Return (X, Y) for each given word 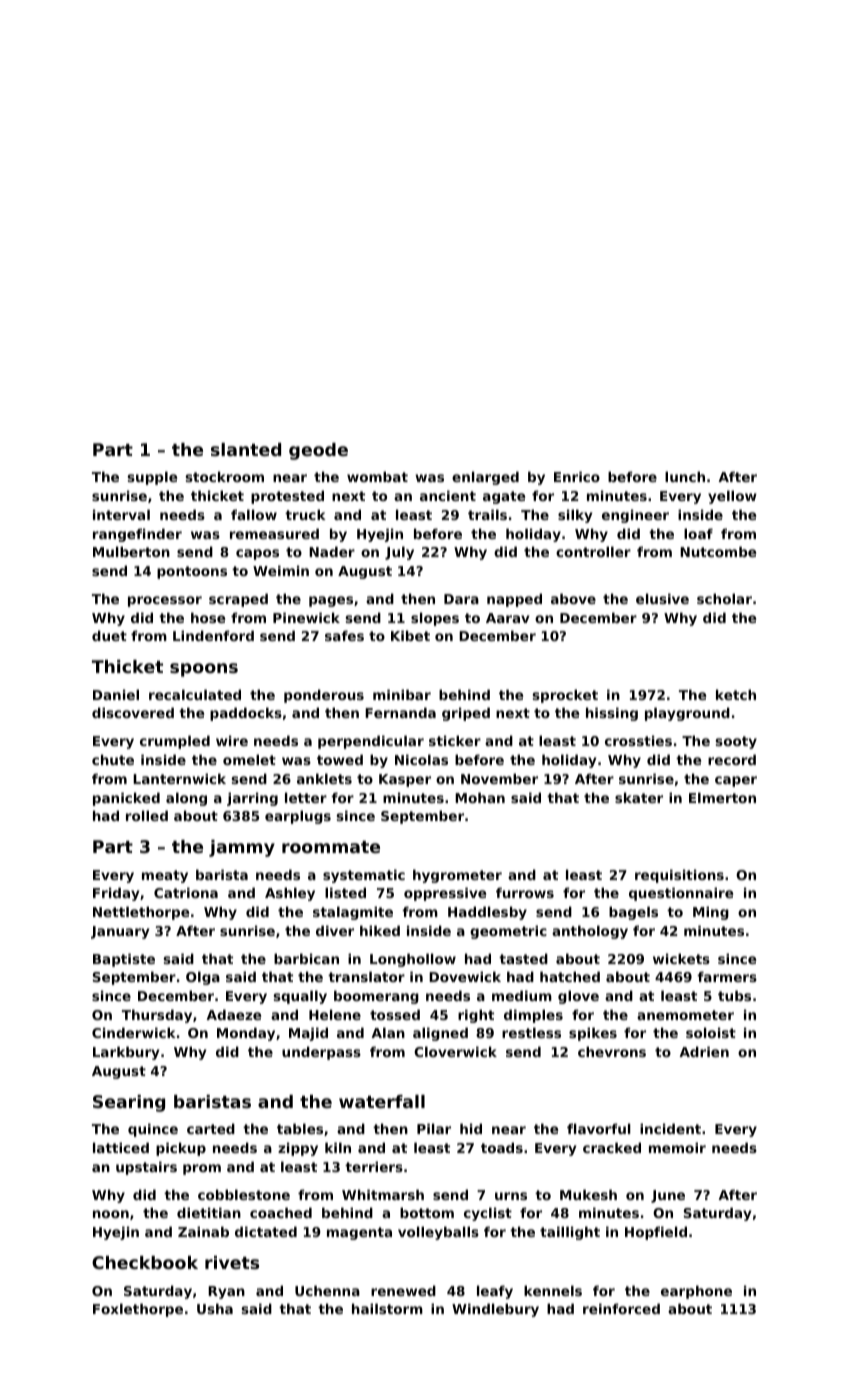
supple (152, 478)
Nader (332, 551)
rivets (232, 1262)
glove (578, 997)
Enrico (577, 476)
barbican (306, 958)
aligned (440, 1034)
